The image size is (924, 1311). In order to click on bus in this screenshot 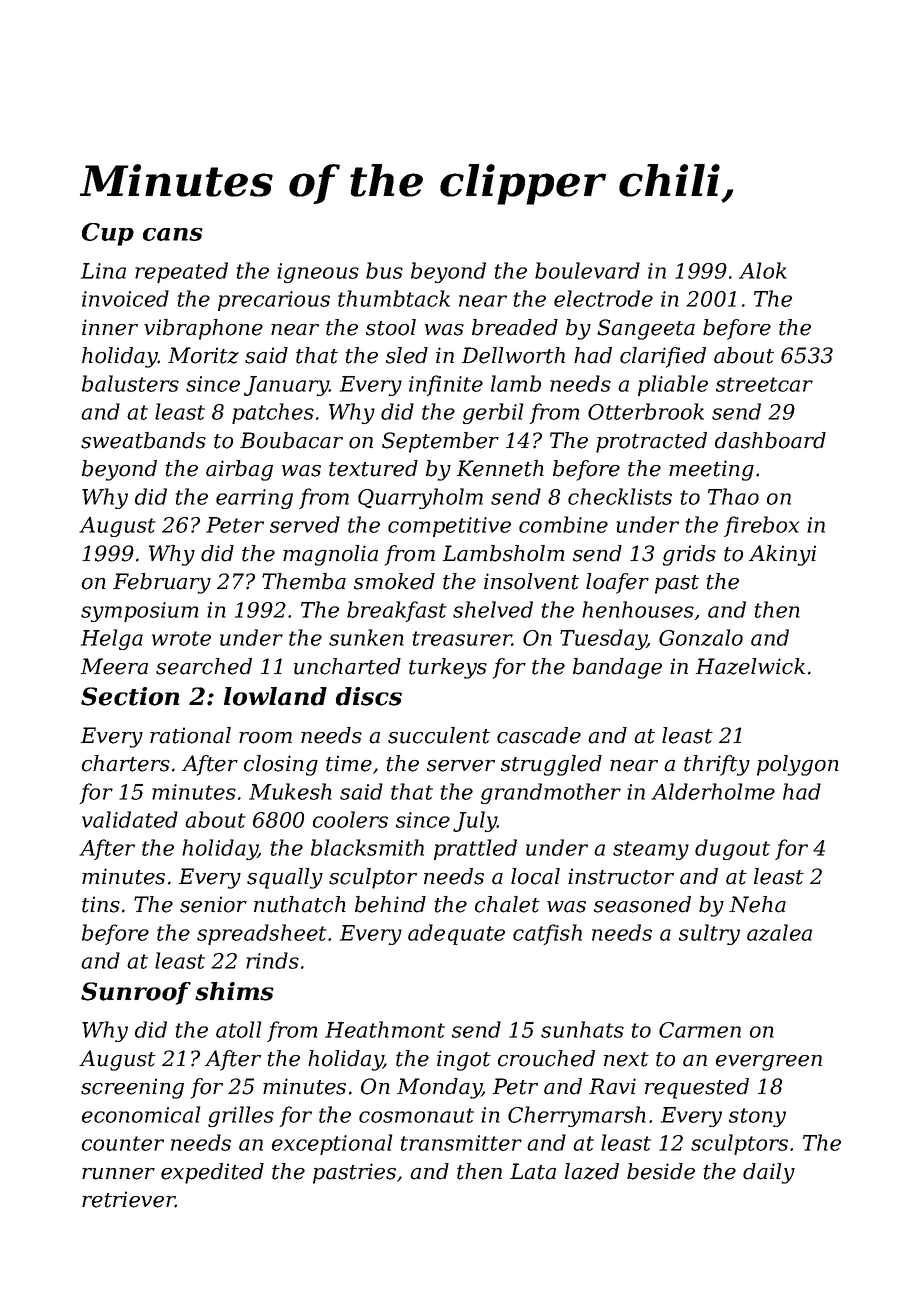, I will do `click(384, 270)`.
